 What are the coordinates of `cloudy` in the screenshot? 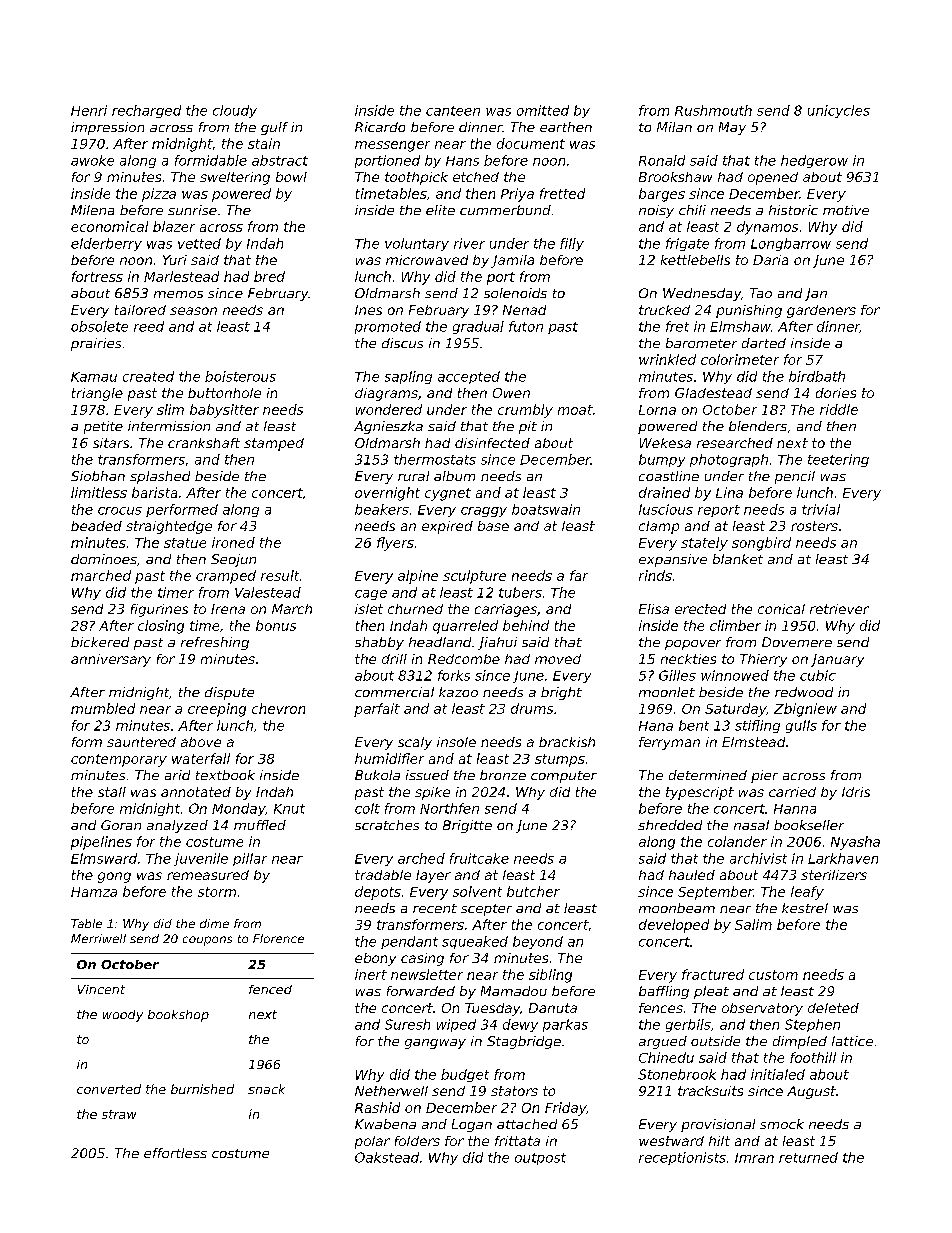 It's located at (235, 111).
